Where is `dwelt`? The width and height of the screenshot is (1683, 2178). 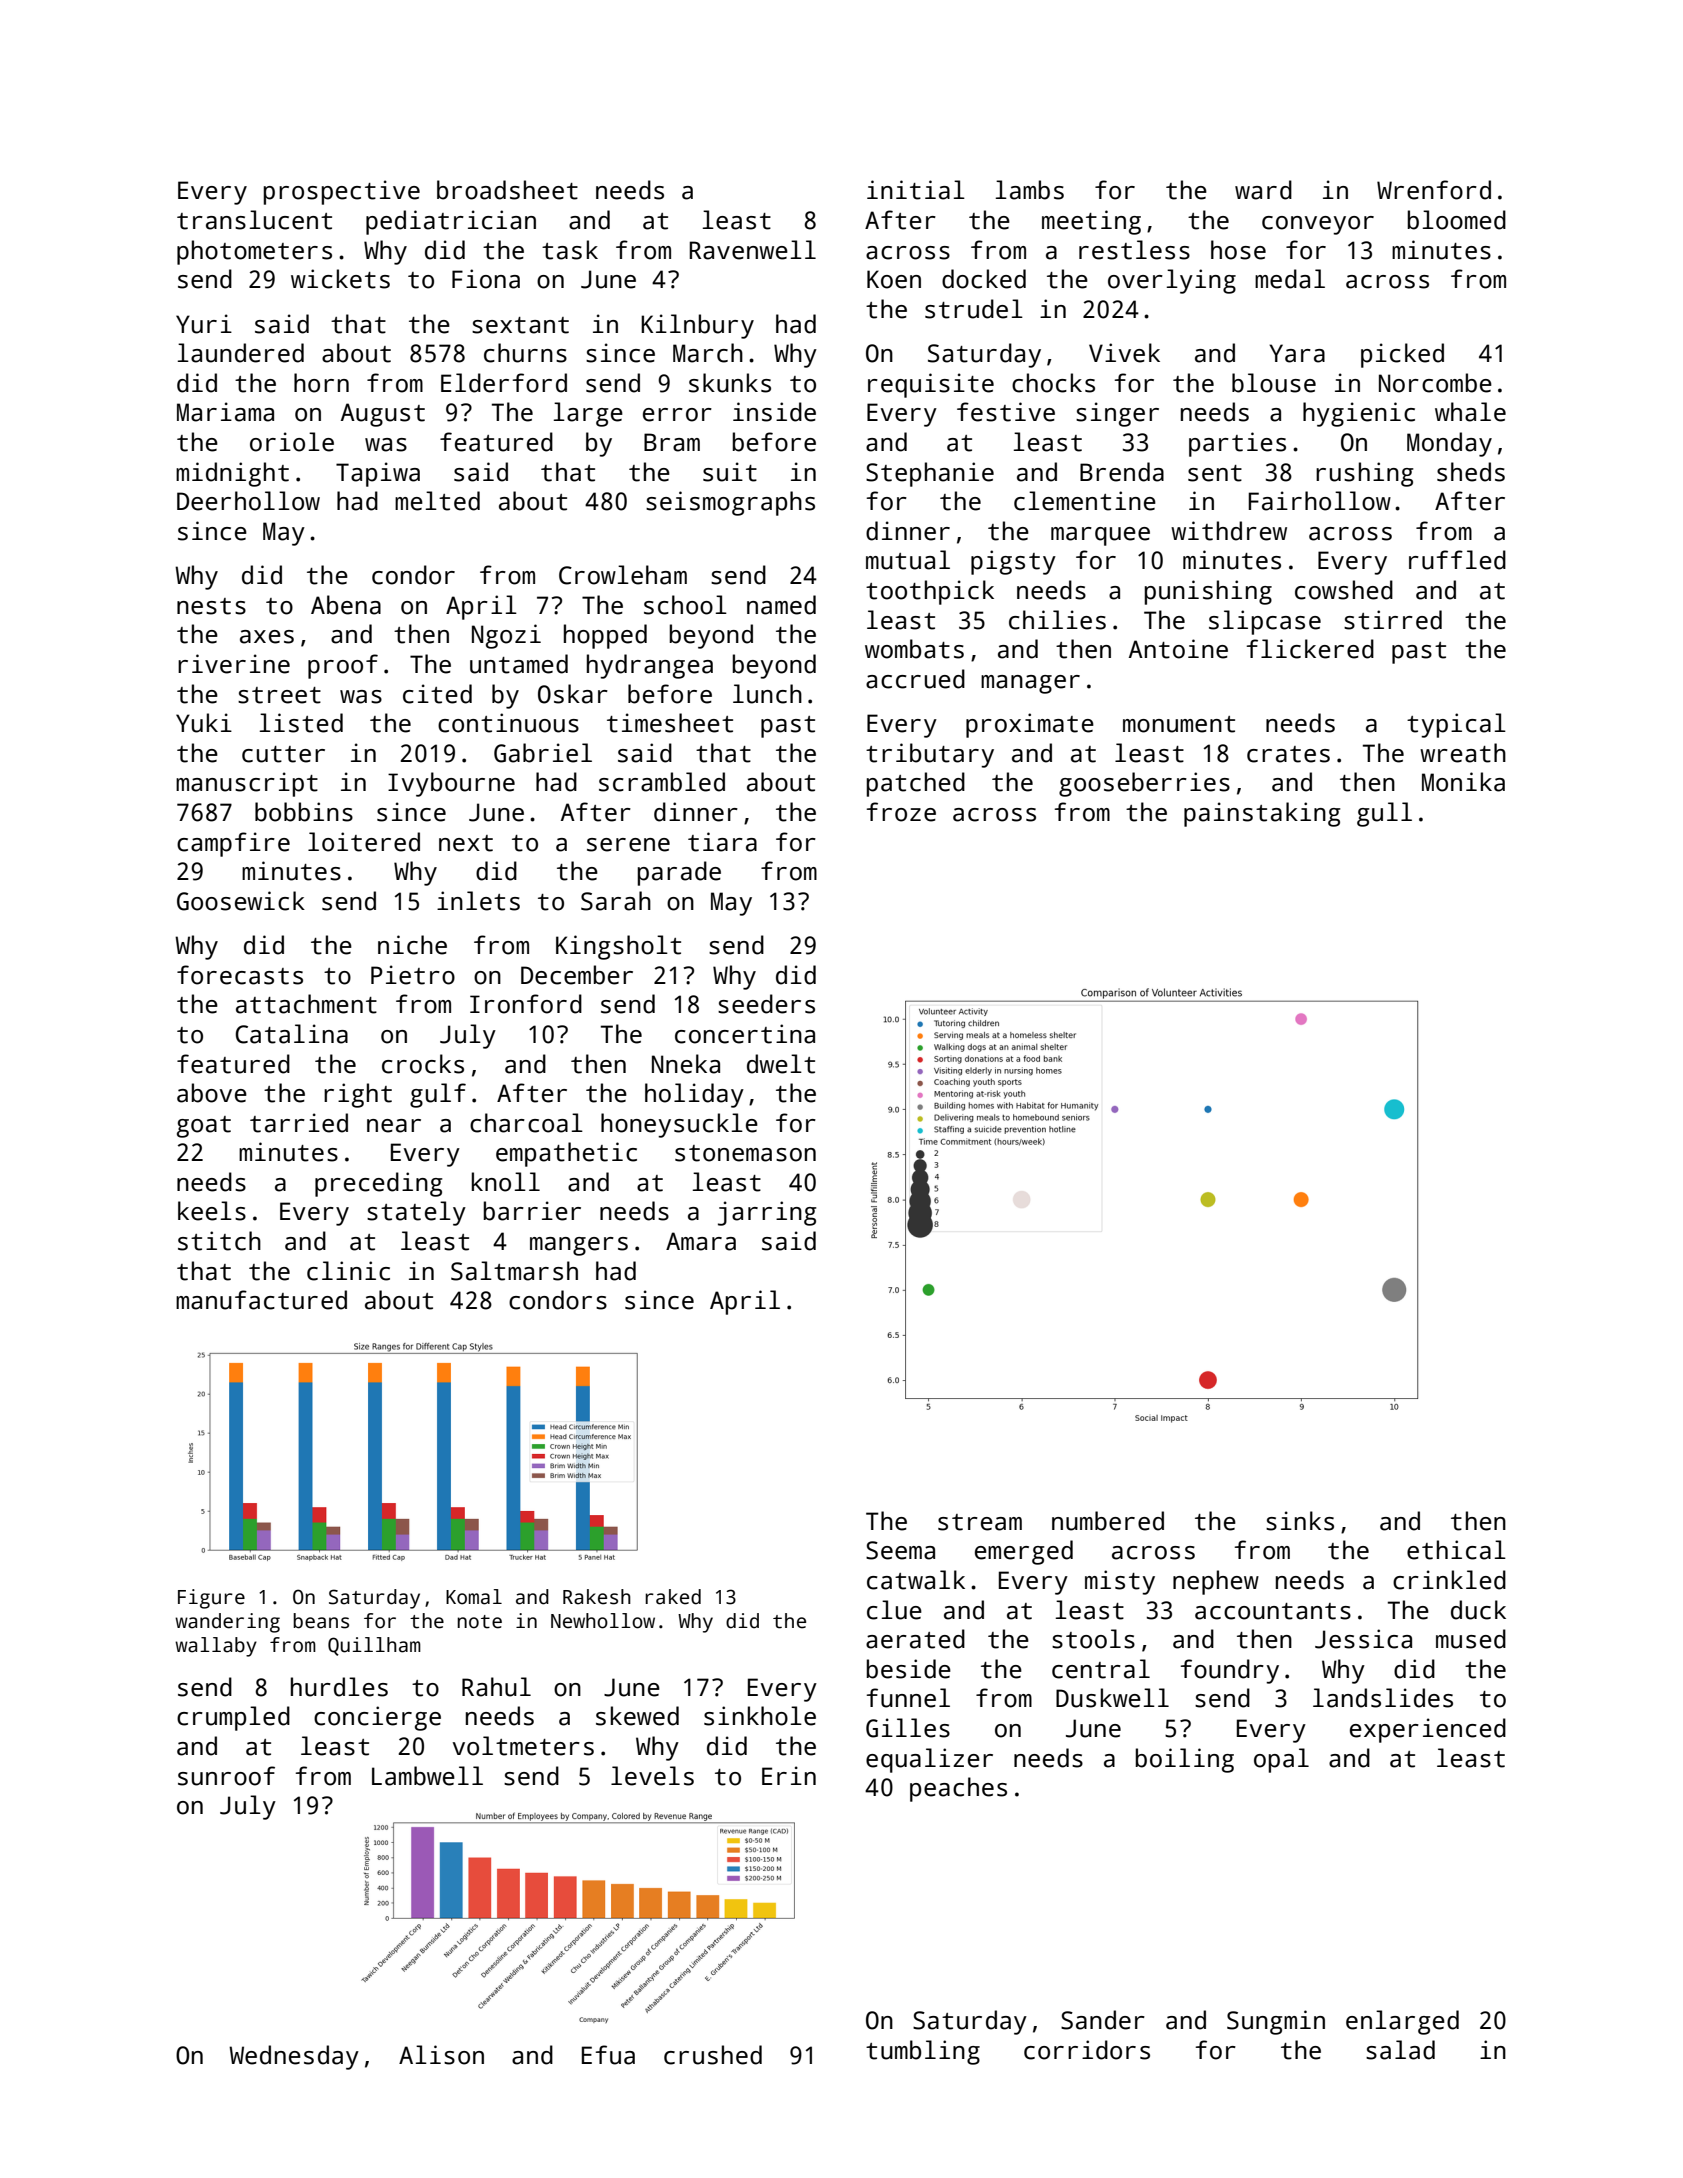
dwelt is located at coordinates (781, 1064).
